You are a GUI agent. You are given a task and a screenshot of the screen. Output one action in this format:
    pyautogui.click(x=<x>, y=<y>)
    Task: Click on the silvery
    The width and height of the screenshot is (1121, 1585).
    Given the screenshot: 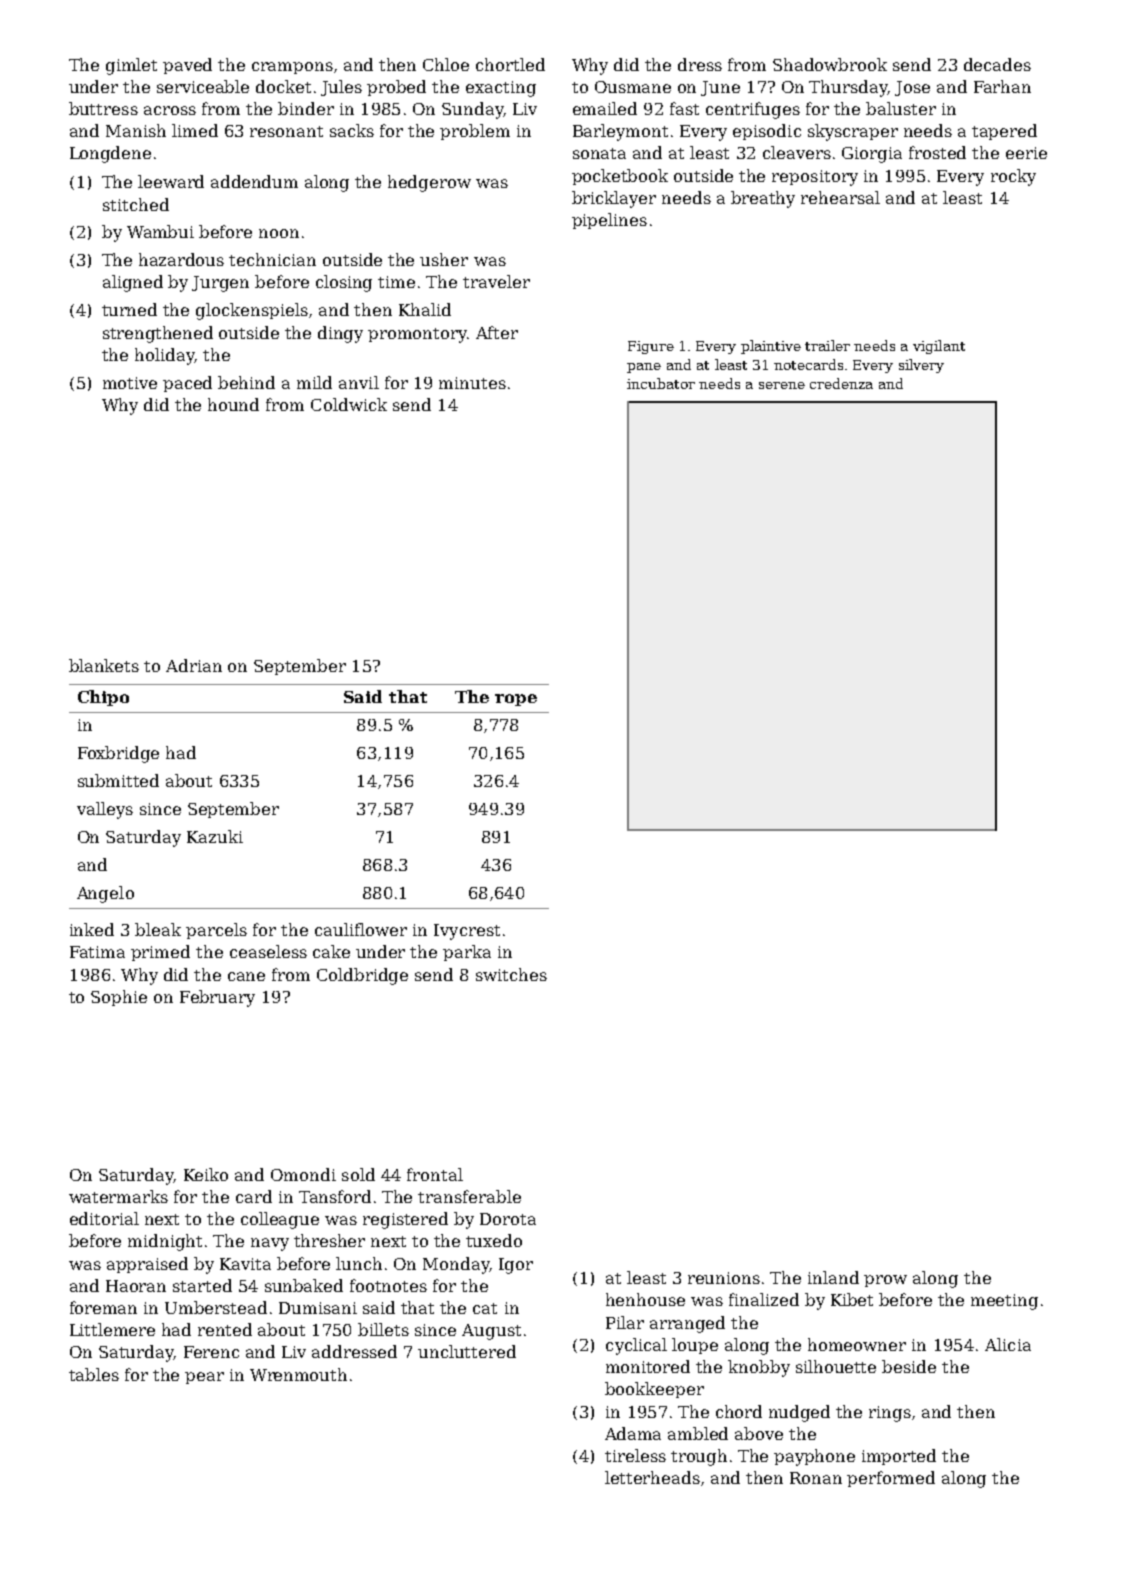 What is the action you would take?
    pyautogui.click(x=921, y=366)
